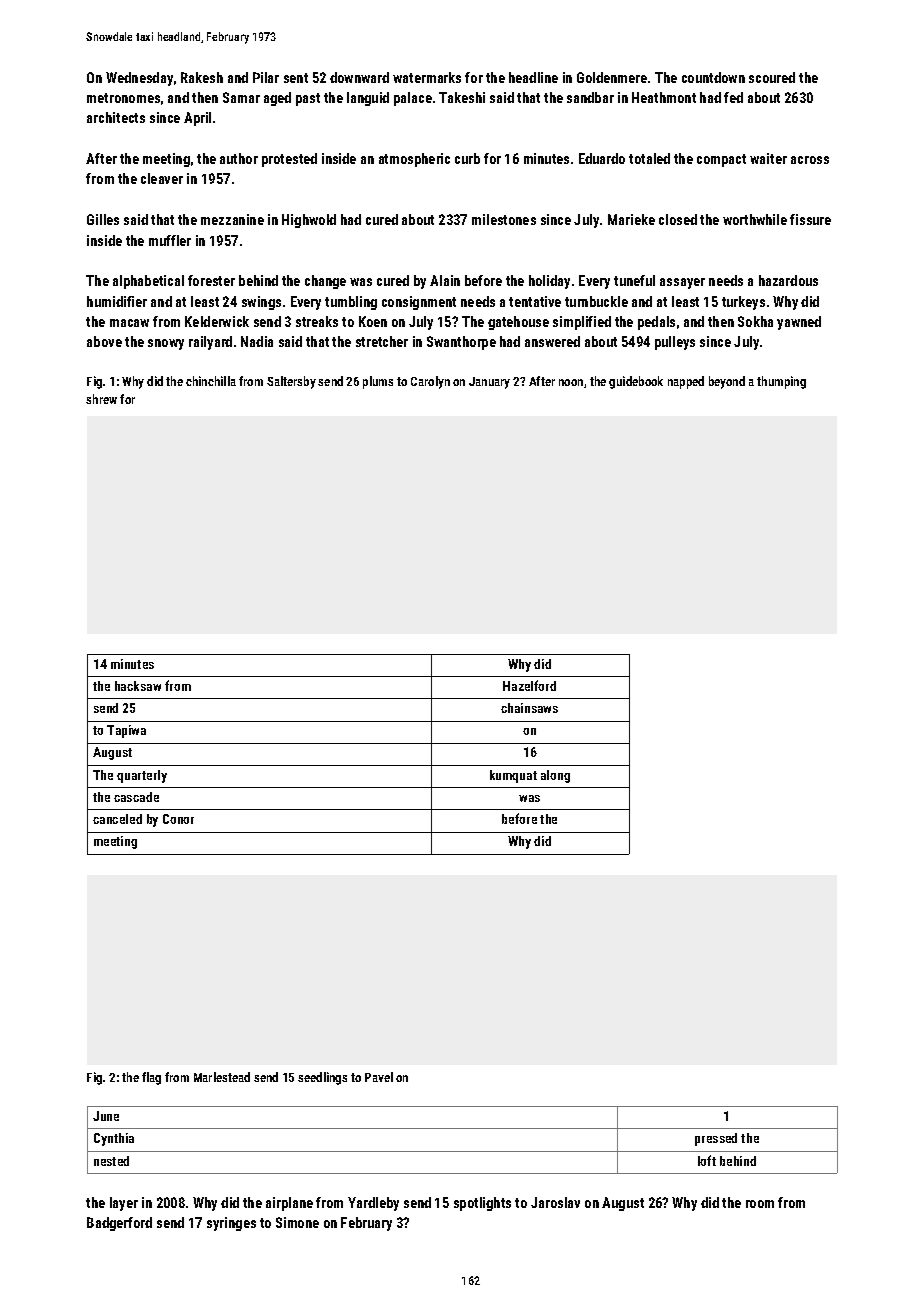  Describe the element at coordinates (126, 731) in the image. I see `Tapiwa` at that location.
